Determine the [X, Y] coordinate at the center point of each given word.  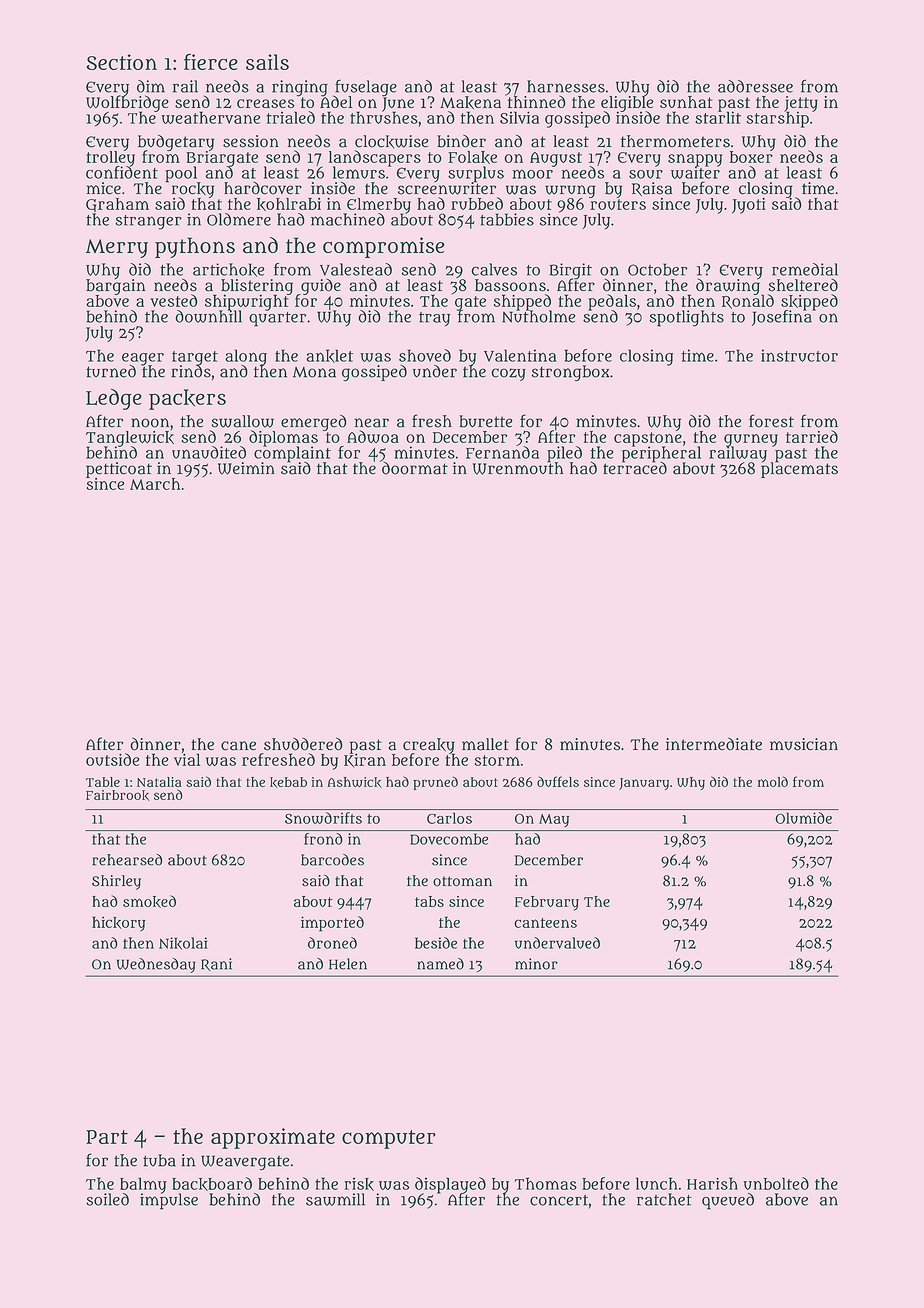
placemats [799, 470]
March [155, 484]
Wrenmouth [518, 468]
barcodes [332, 860]
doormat [415, 468]
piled [564, 454]
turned [111, 371]
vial [187, 759]
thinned [537, 102]
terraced [635, 468]
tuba [159, 1160]
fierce [211, 62]
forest [771, 421]
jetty [801, 104]
